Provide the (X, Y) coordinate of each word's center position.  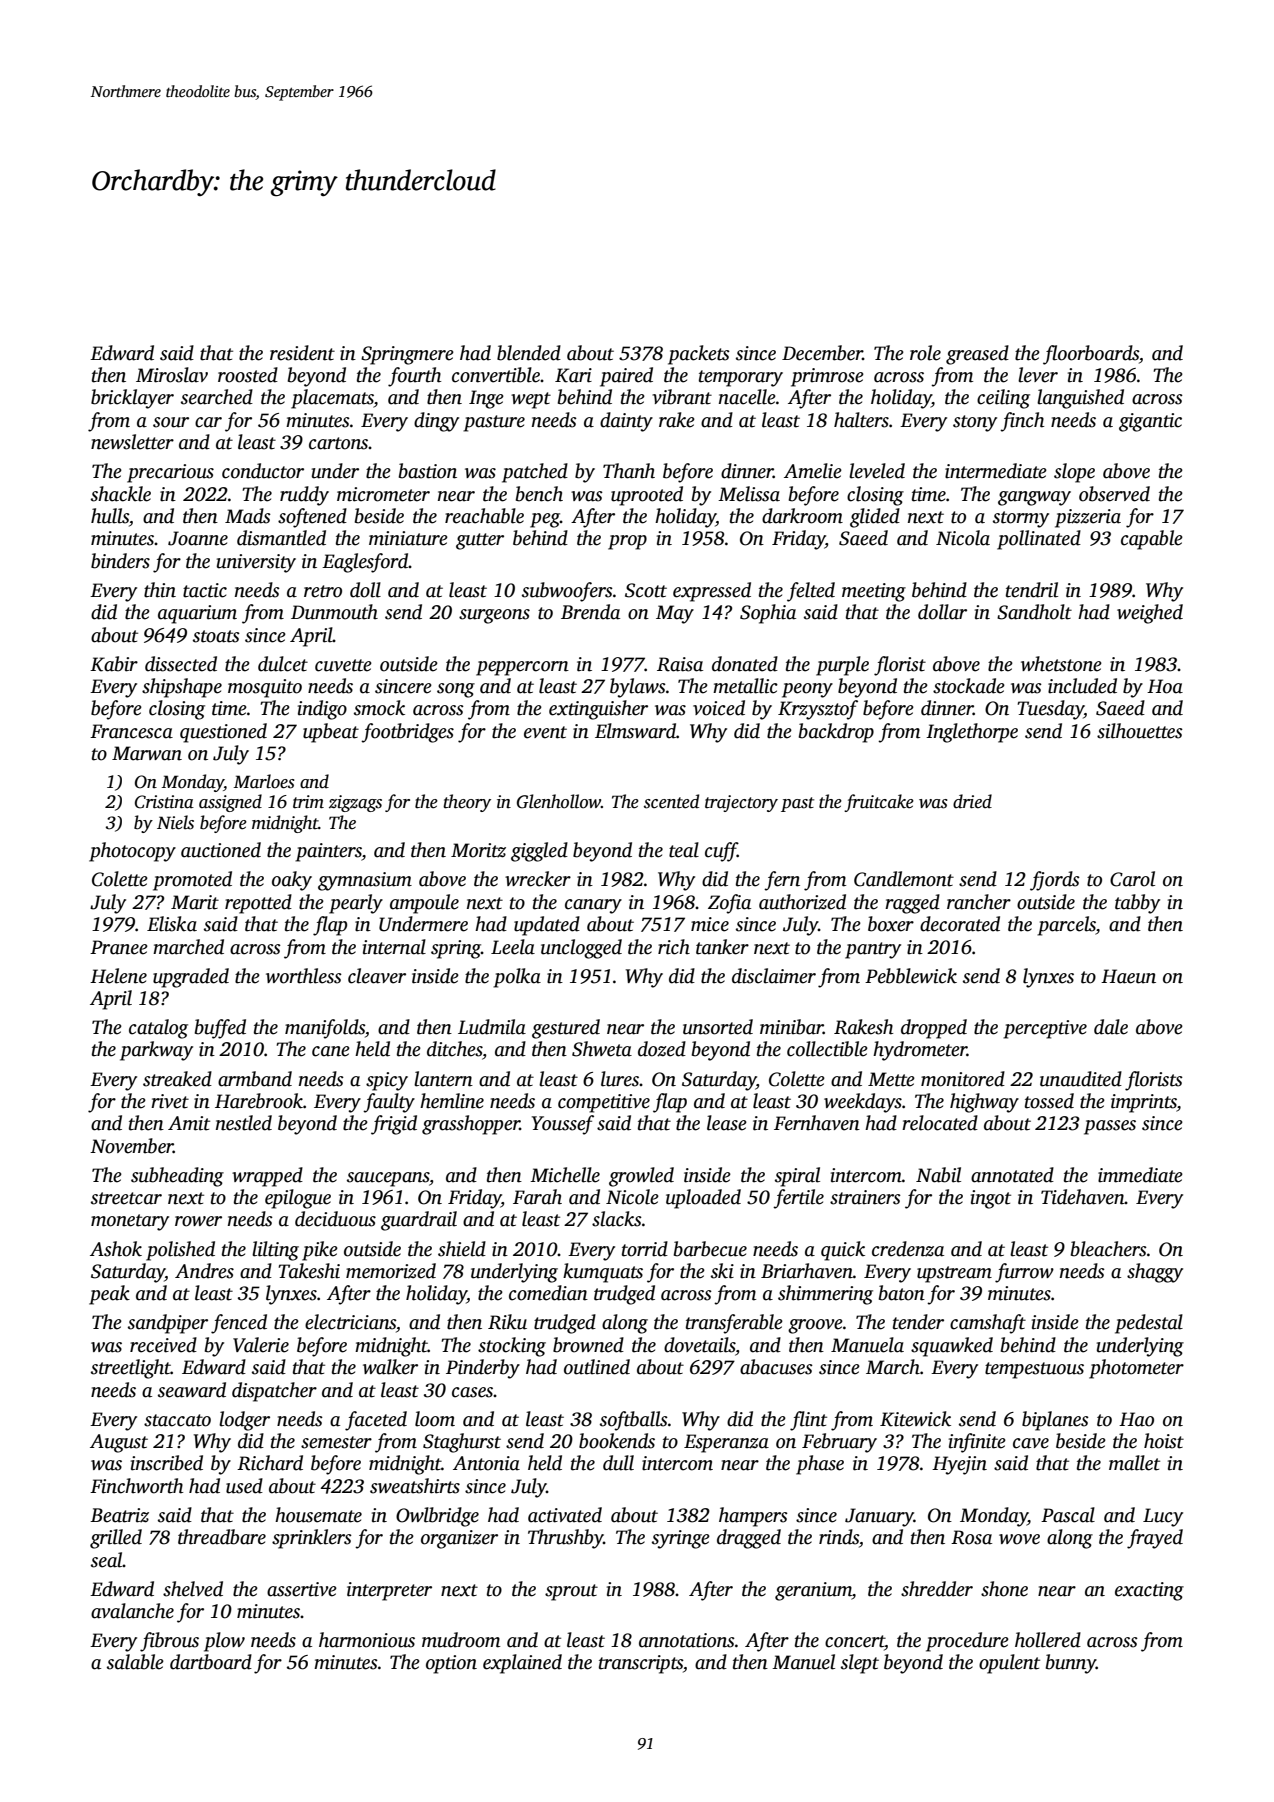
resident (302, 353)
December (822, 353)
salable (135, 1662)
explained (522, 1664)
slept (860, 1664)
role (925, 353)
